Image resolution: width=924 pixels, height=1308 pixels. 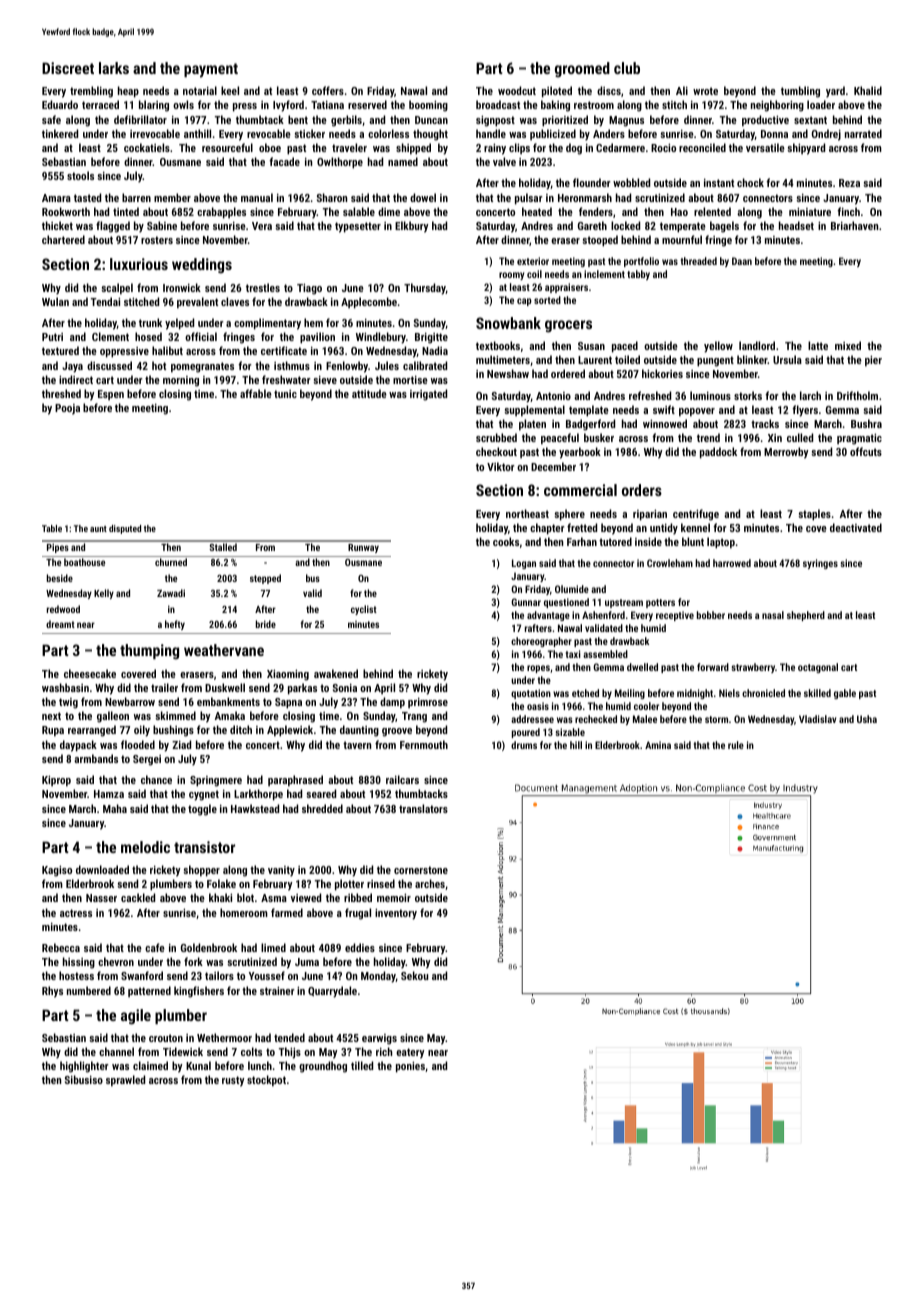 What do you see at coordinates (227, 147) in the screenshot?
I see `resourceful` at bounding box center [227, 147].
